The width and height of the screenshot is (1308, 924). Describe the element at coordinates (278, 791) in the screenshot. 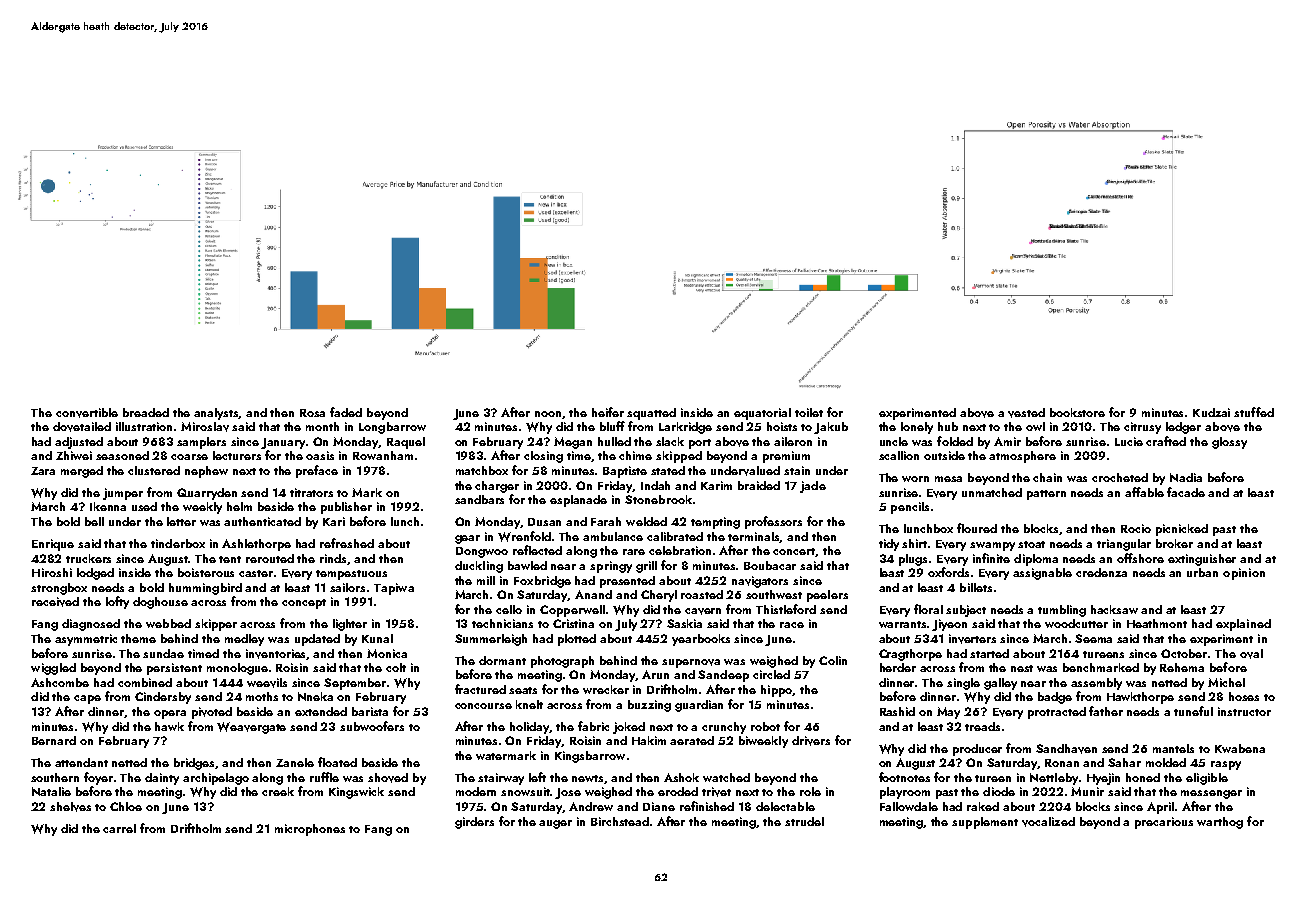

I see `creek` at that location.
